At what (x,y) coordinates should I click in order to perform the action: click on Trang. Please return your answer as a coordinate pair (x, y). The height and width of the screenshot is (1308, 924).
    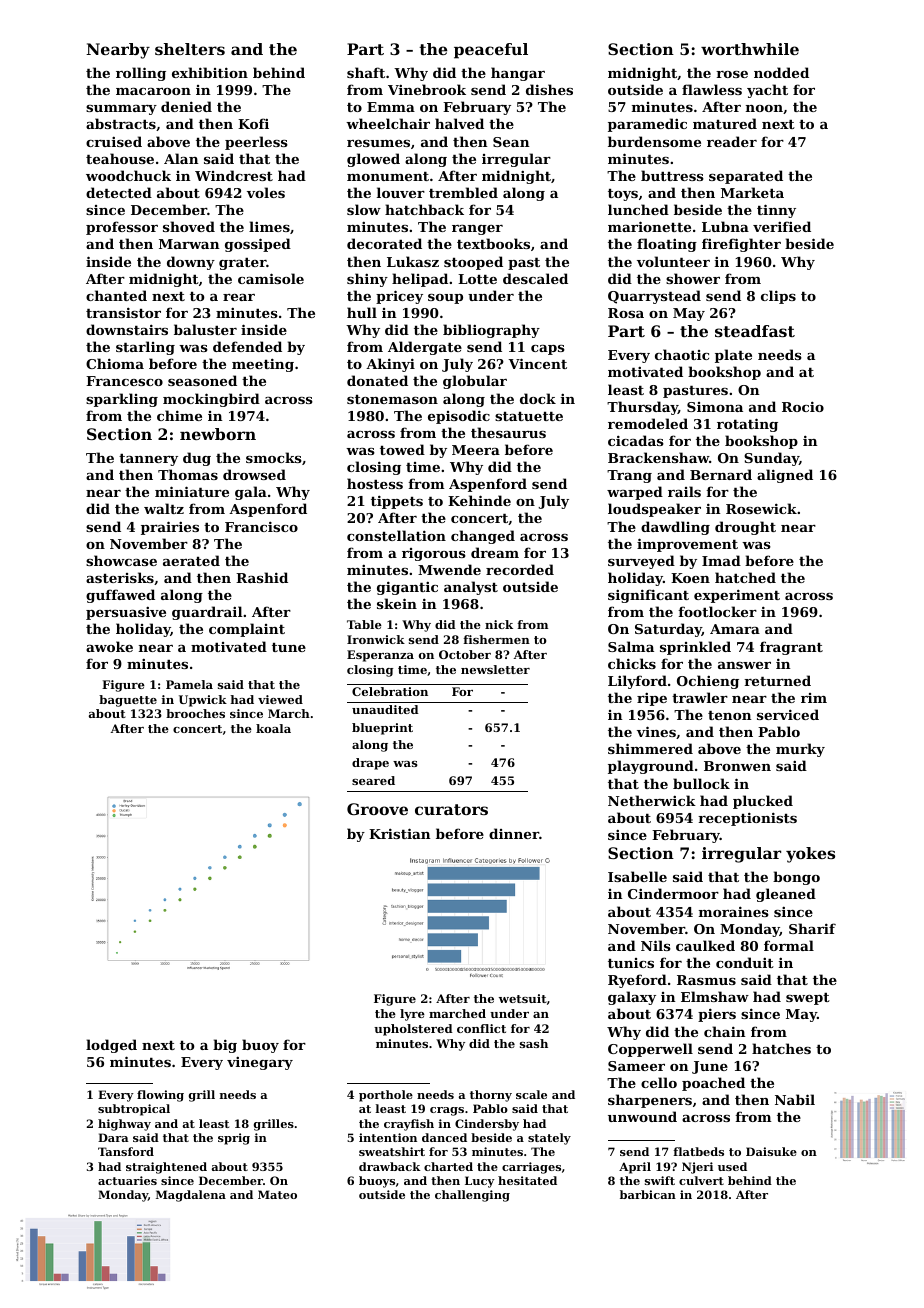
    Looking at the image, I should click on (629, 476).
